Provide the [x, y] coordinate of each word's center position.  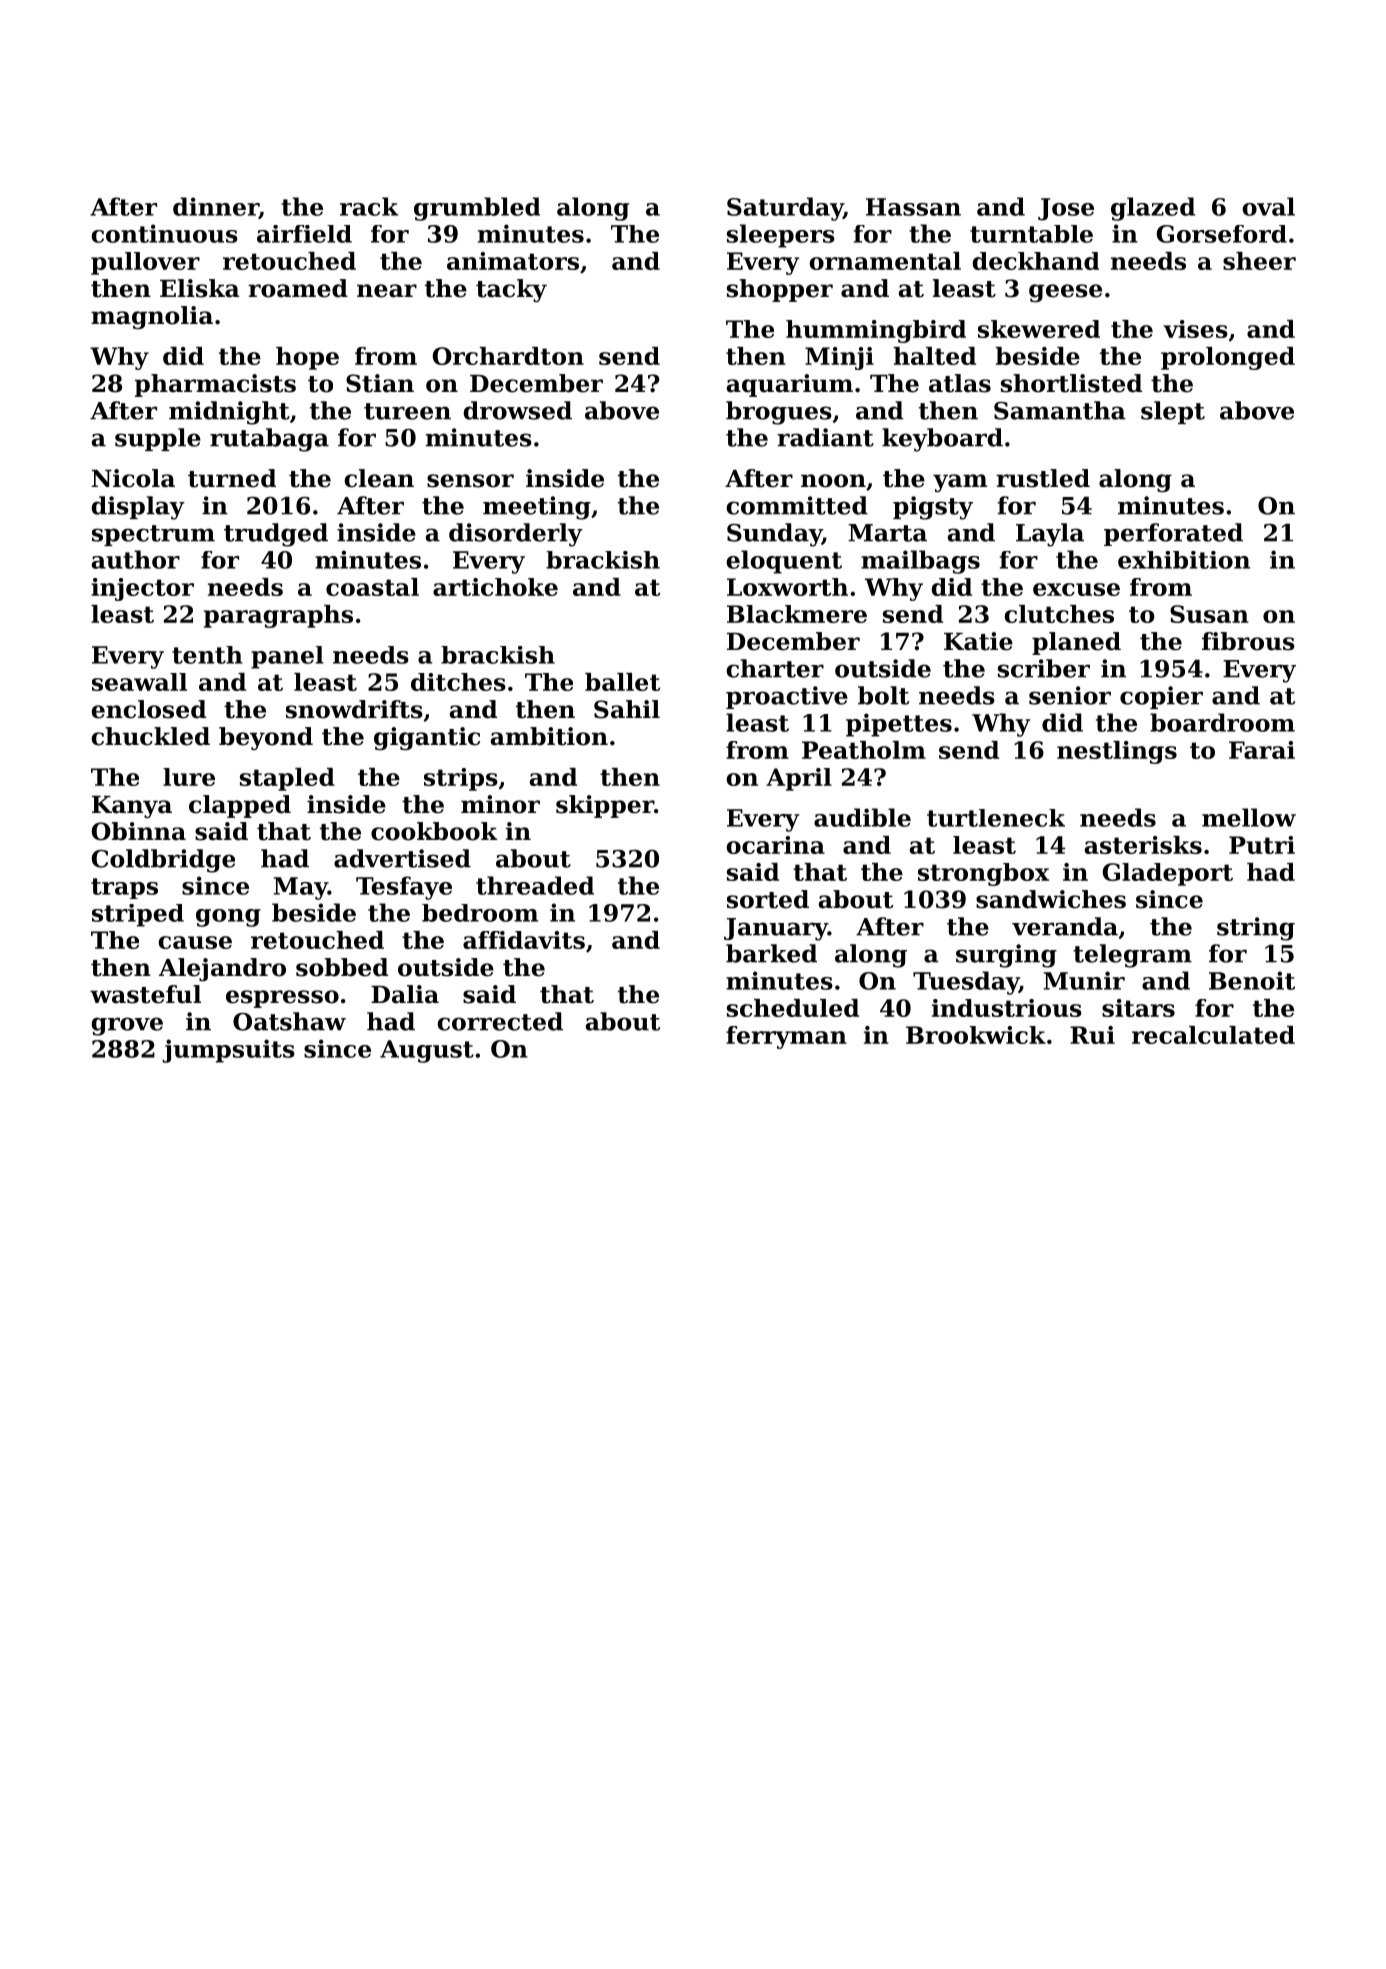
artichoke [495, 587]
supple [158, 439]
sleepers [781, 236]
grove [127, 1026]
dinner [216, 207]
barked [771, 953]
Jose [1066, 209]
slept [1173, 412]
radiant [825, 437]
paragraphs [278, 616]
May [301, 888]
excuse [1076, 589]
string [1256, 929]
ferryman [786, 1037]
